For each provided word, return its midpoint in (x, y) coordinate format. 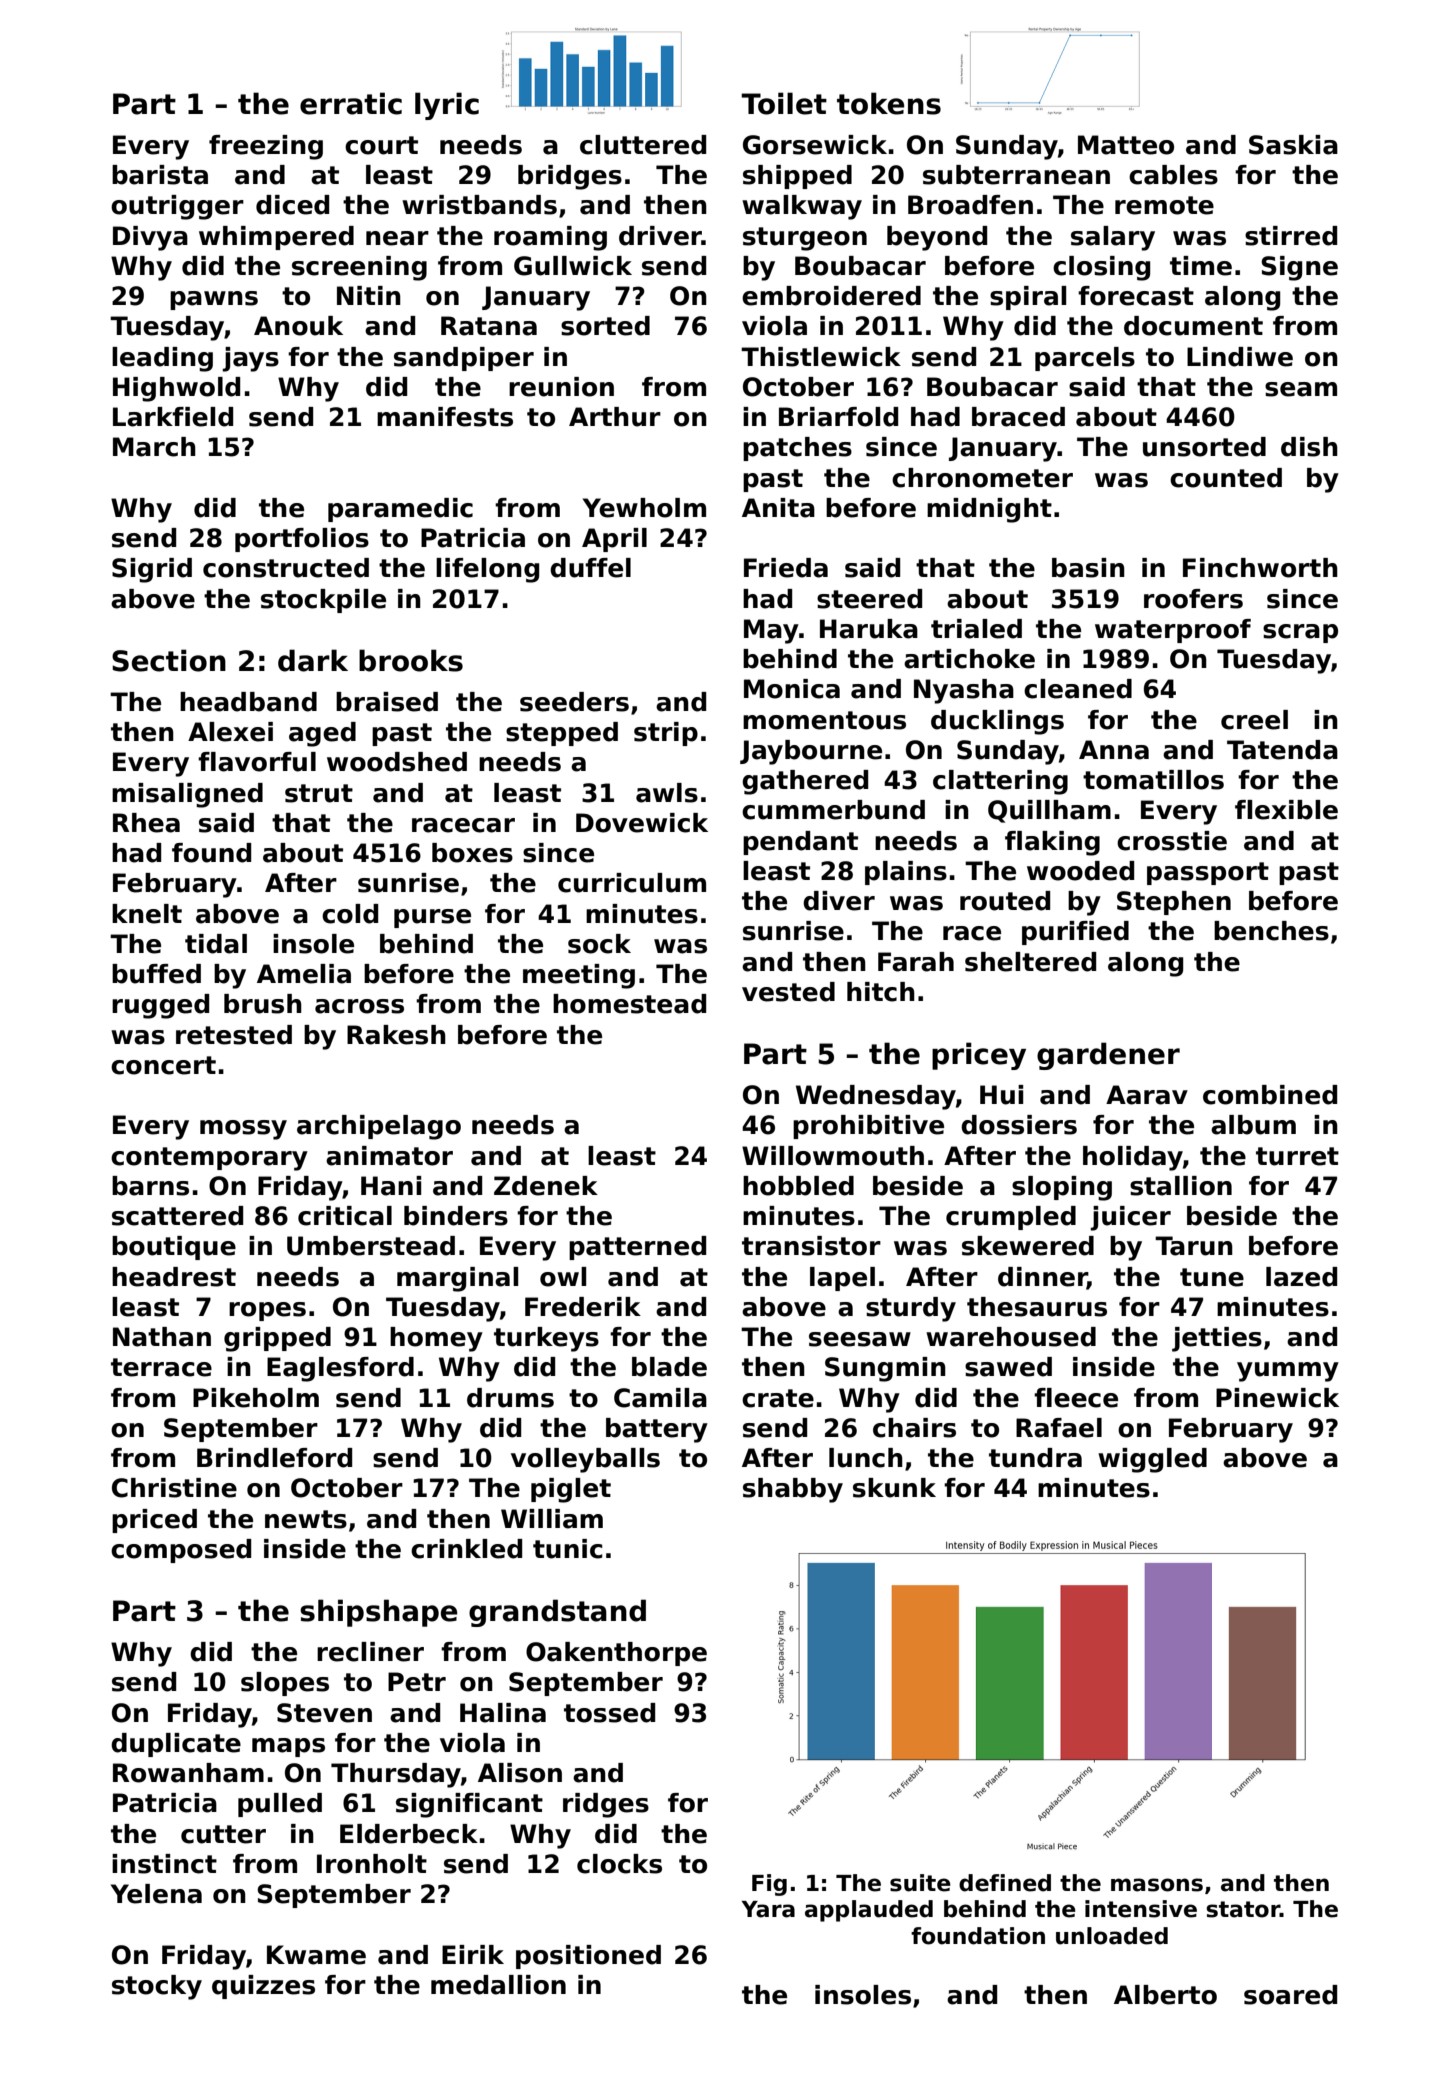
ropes (267, 1311)
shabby (793, 1490)
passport (1208, 873)
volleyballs (585, 1460)
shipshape (379, 1613)
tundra (1035, 1458)
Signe (1299, 268)
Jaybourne (811, 752)
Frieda (786, 568)
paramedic (400, 510)
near (397, 238)
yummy (1288, 1372)
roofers (1193, 599)
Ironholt (372, 1864)
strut (319, 793)
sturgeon (805, 239)
